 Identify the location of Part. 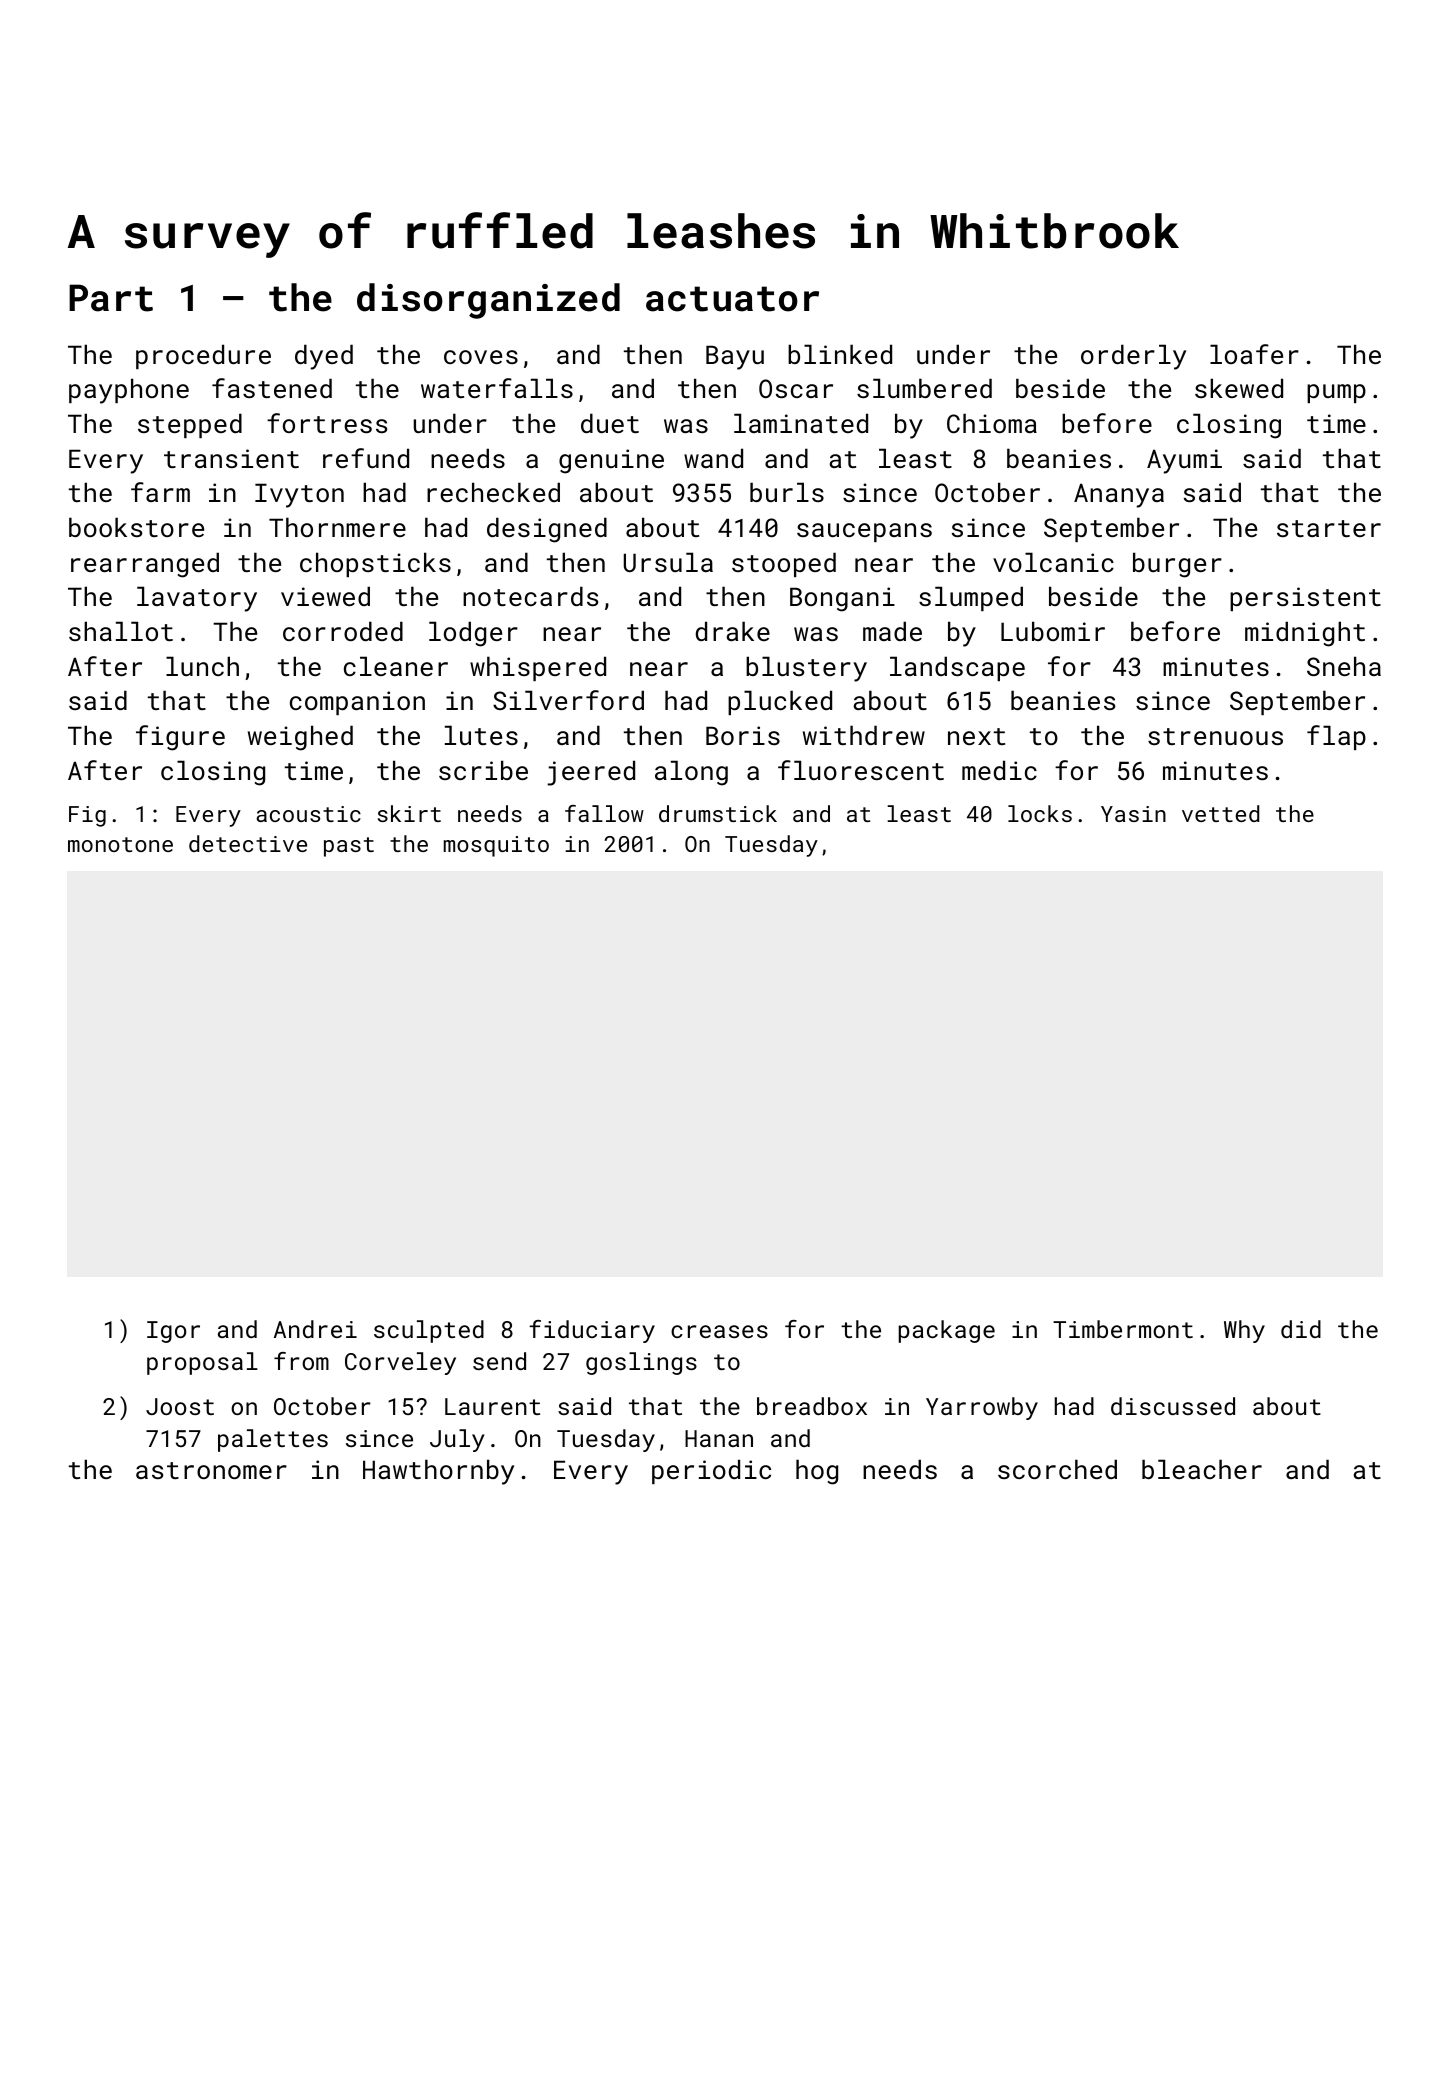
(111, 298).
